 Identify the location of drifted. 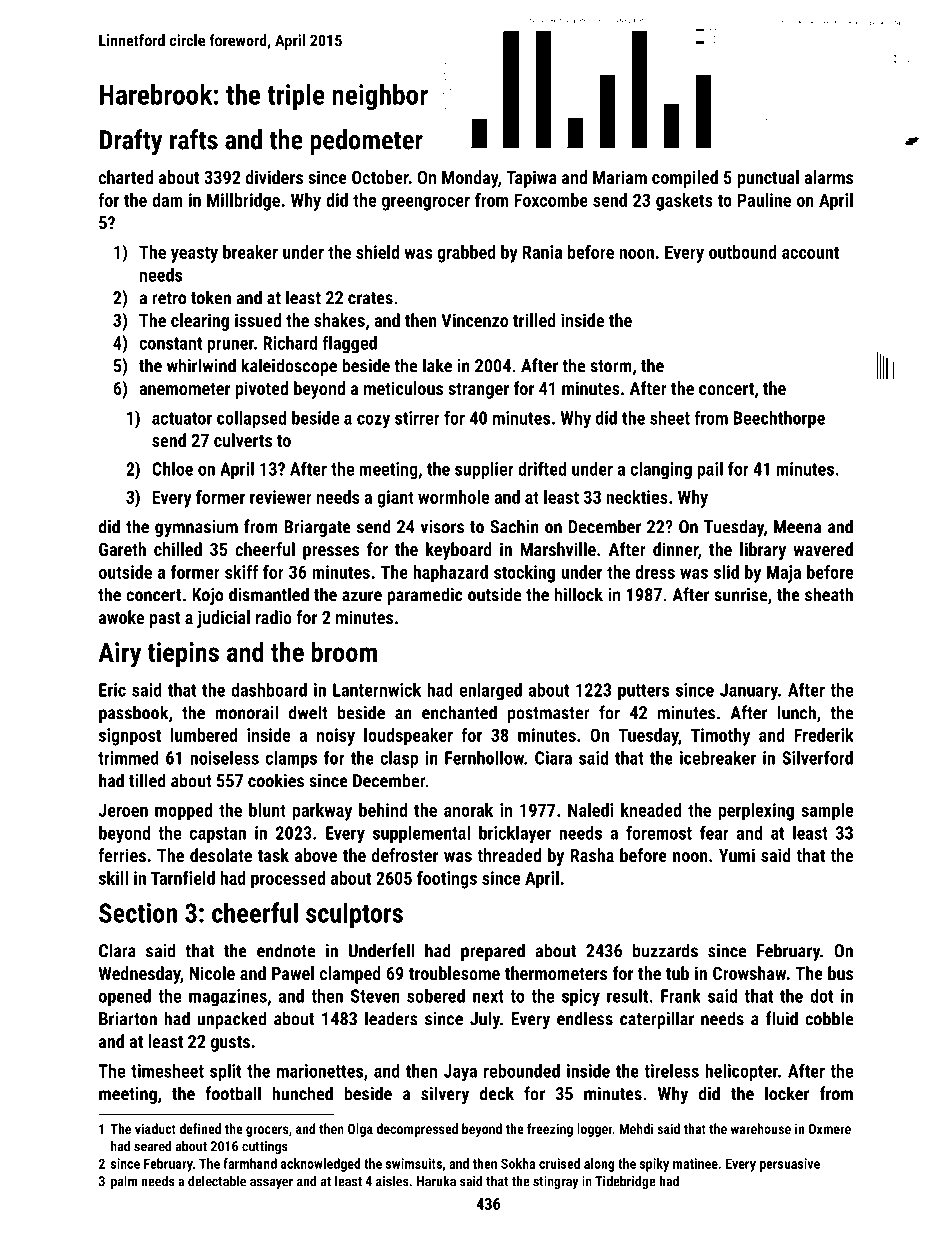
(542, 468).
